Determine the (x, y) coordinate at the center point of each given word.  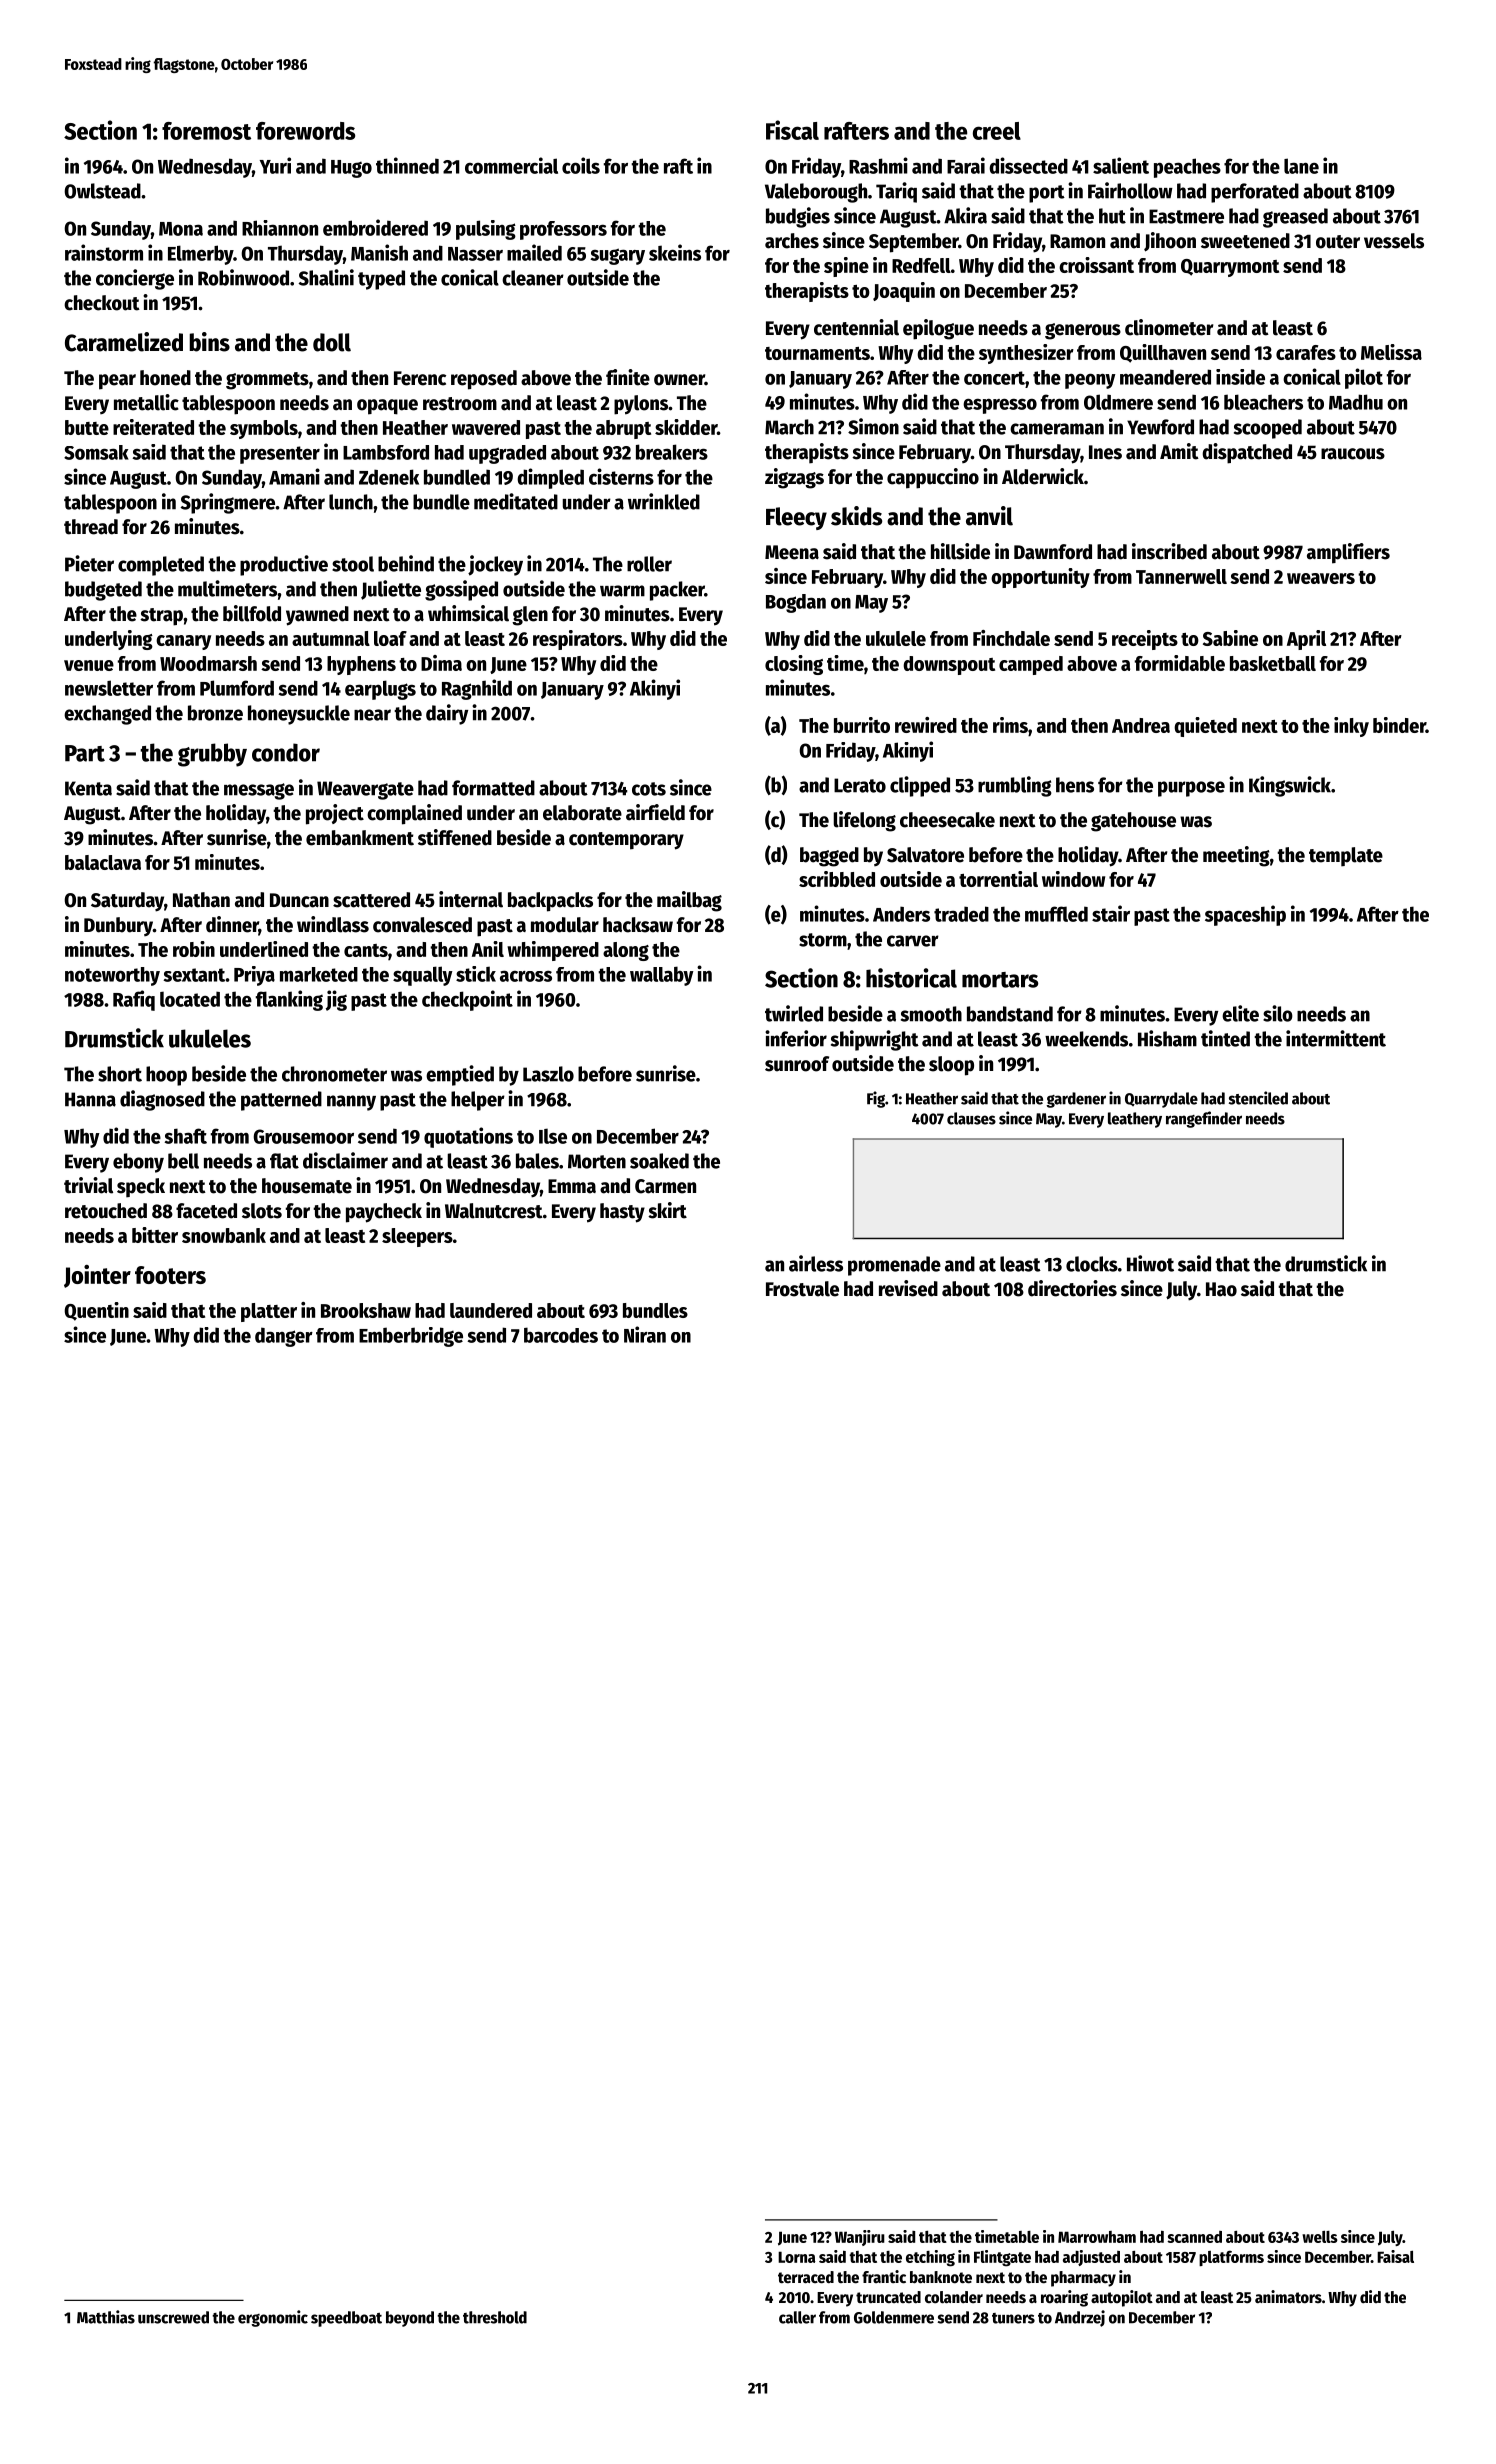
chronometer (334, 1074)
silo (1278, 1013)
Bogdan (796, 603)
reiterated (153, 427)
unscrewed (173, 2317)
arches (792, 241)
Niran (645, 1334)
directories (1072, 1288)
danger (284, 1337)
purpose (1191, 789)
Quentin (96, 1311)
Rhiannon (280, 228)
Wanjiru (860, 2238)
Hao (1221, 1289)
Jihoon (1170, 242)
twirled (794, 1013)
